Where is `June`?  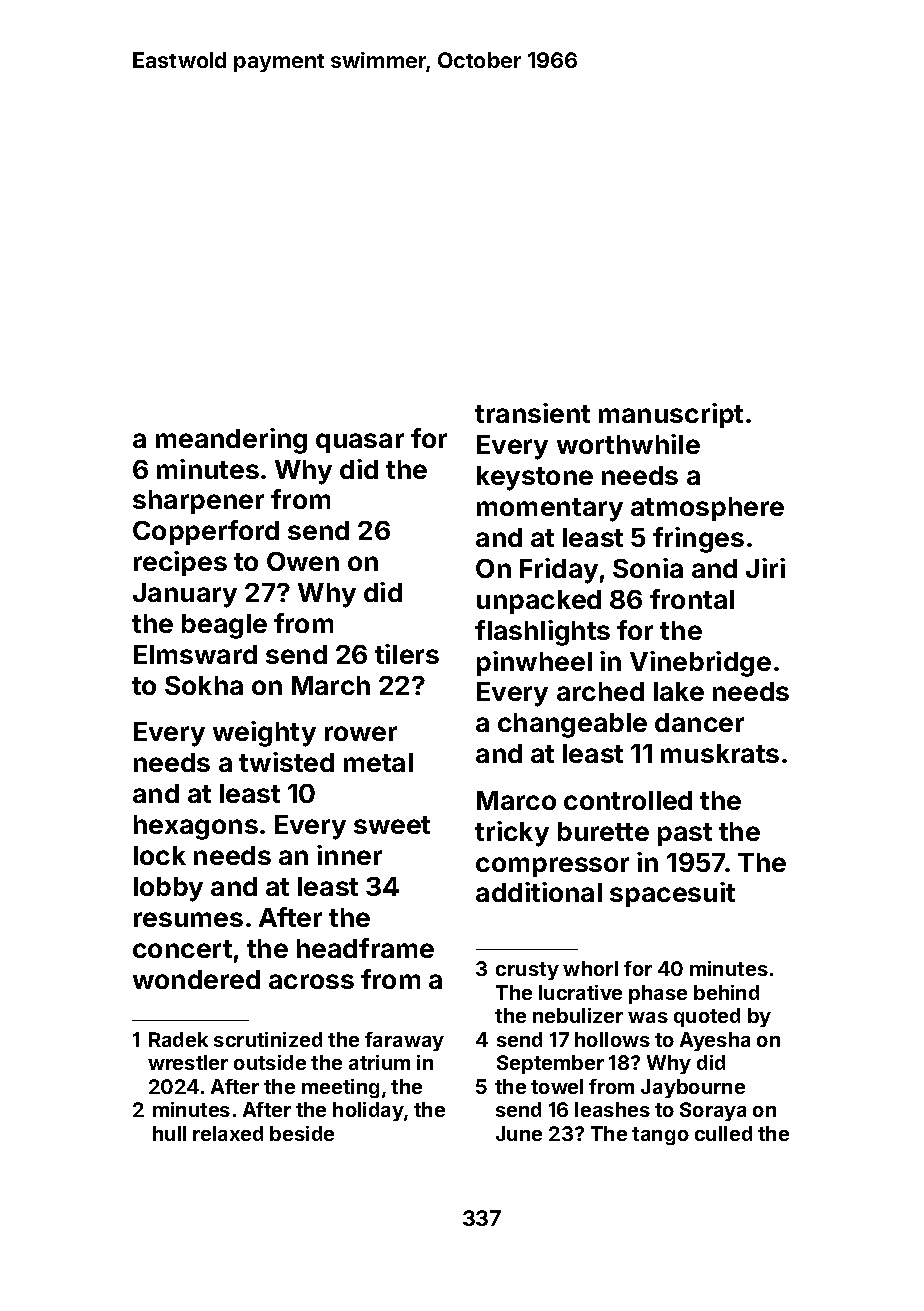 June is located at coordinates (519, 1133).
